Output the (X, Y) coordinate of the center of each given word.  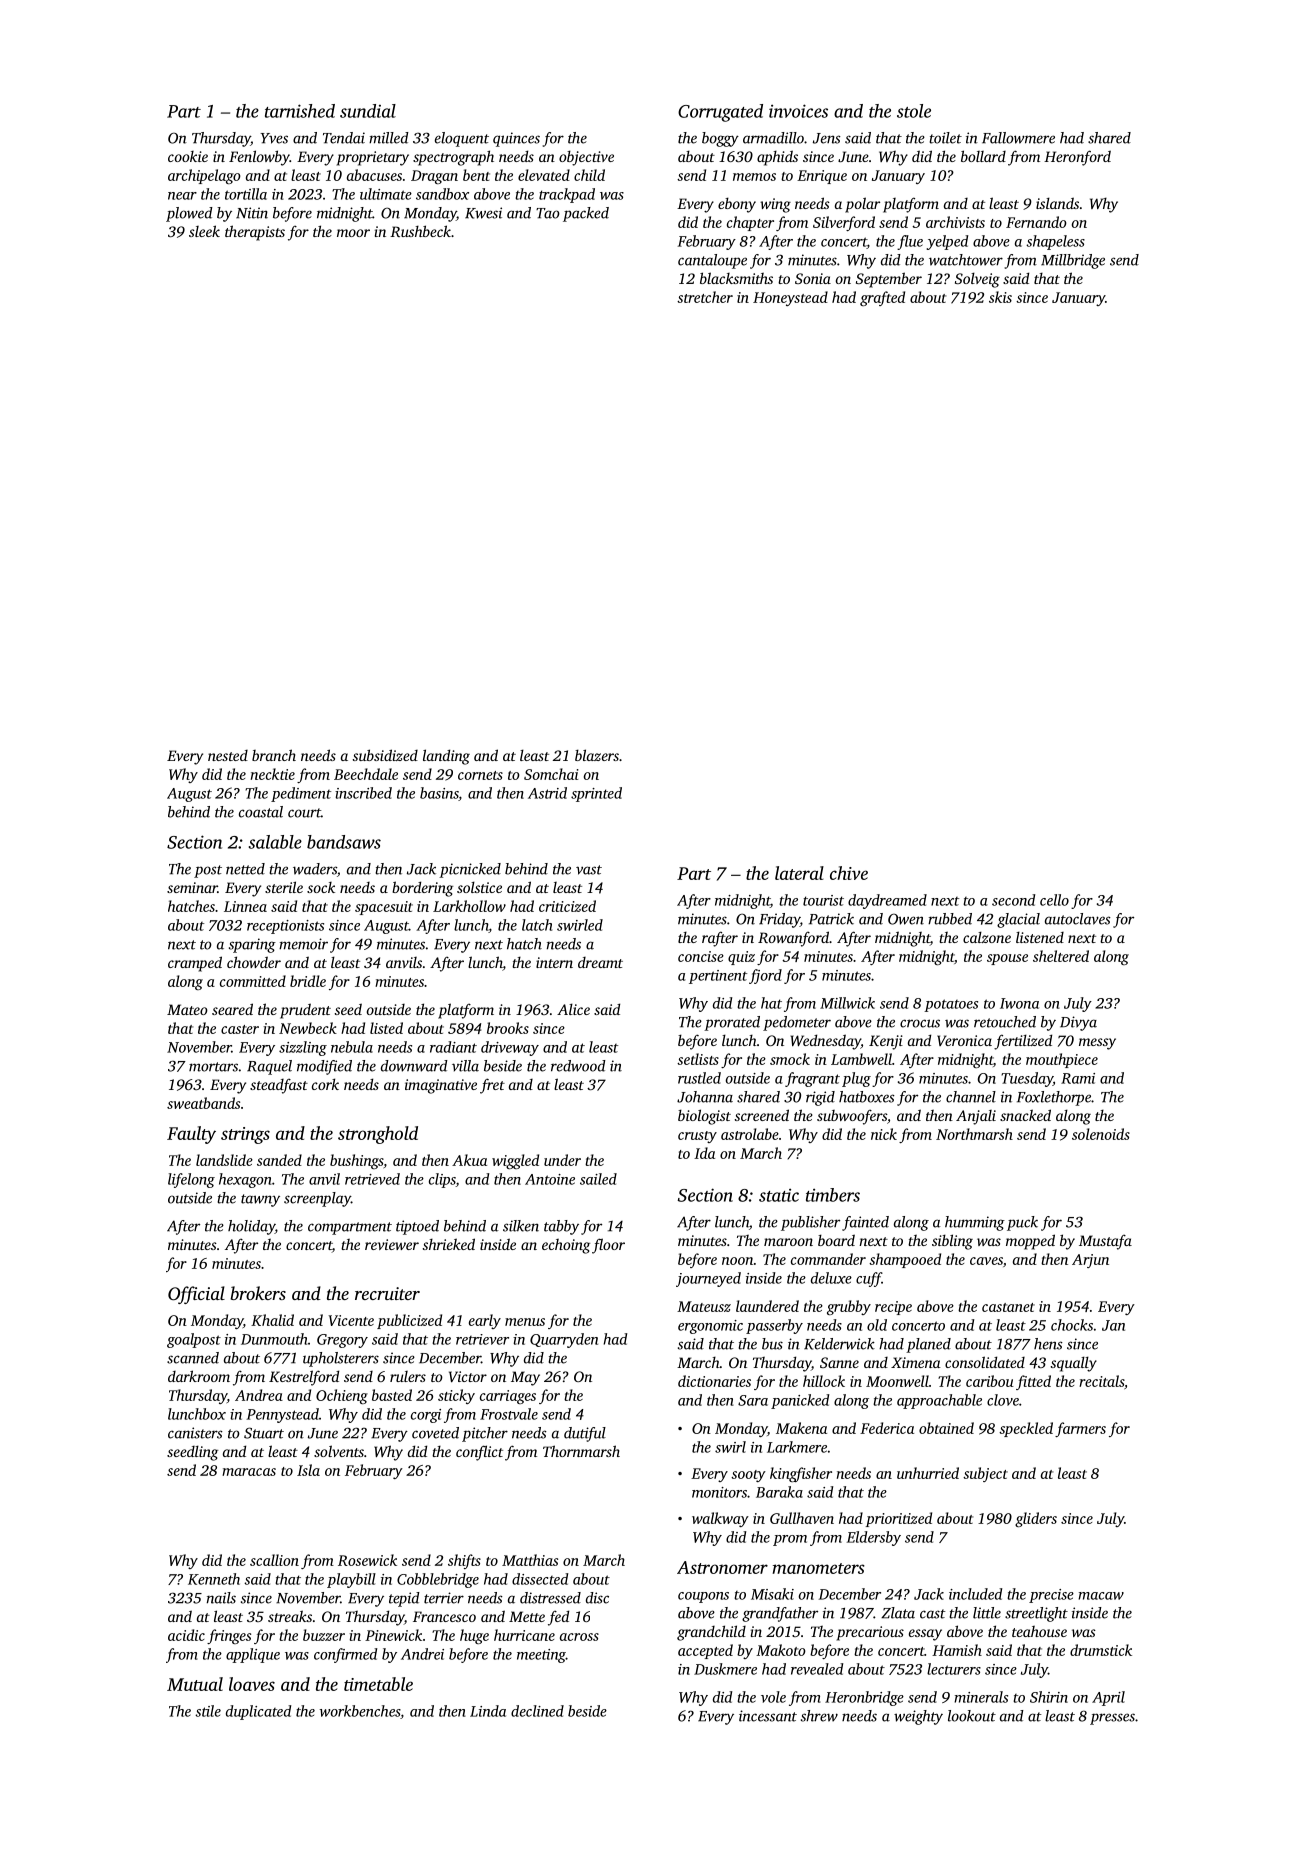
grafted (882, 298)
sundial (368, 111)
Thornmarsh (581, 1451)
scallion (274, 1560)
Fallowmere (1018, 138)
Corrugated (720, 113)
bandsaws (344, 842)
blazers (597, 755)
